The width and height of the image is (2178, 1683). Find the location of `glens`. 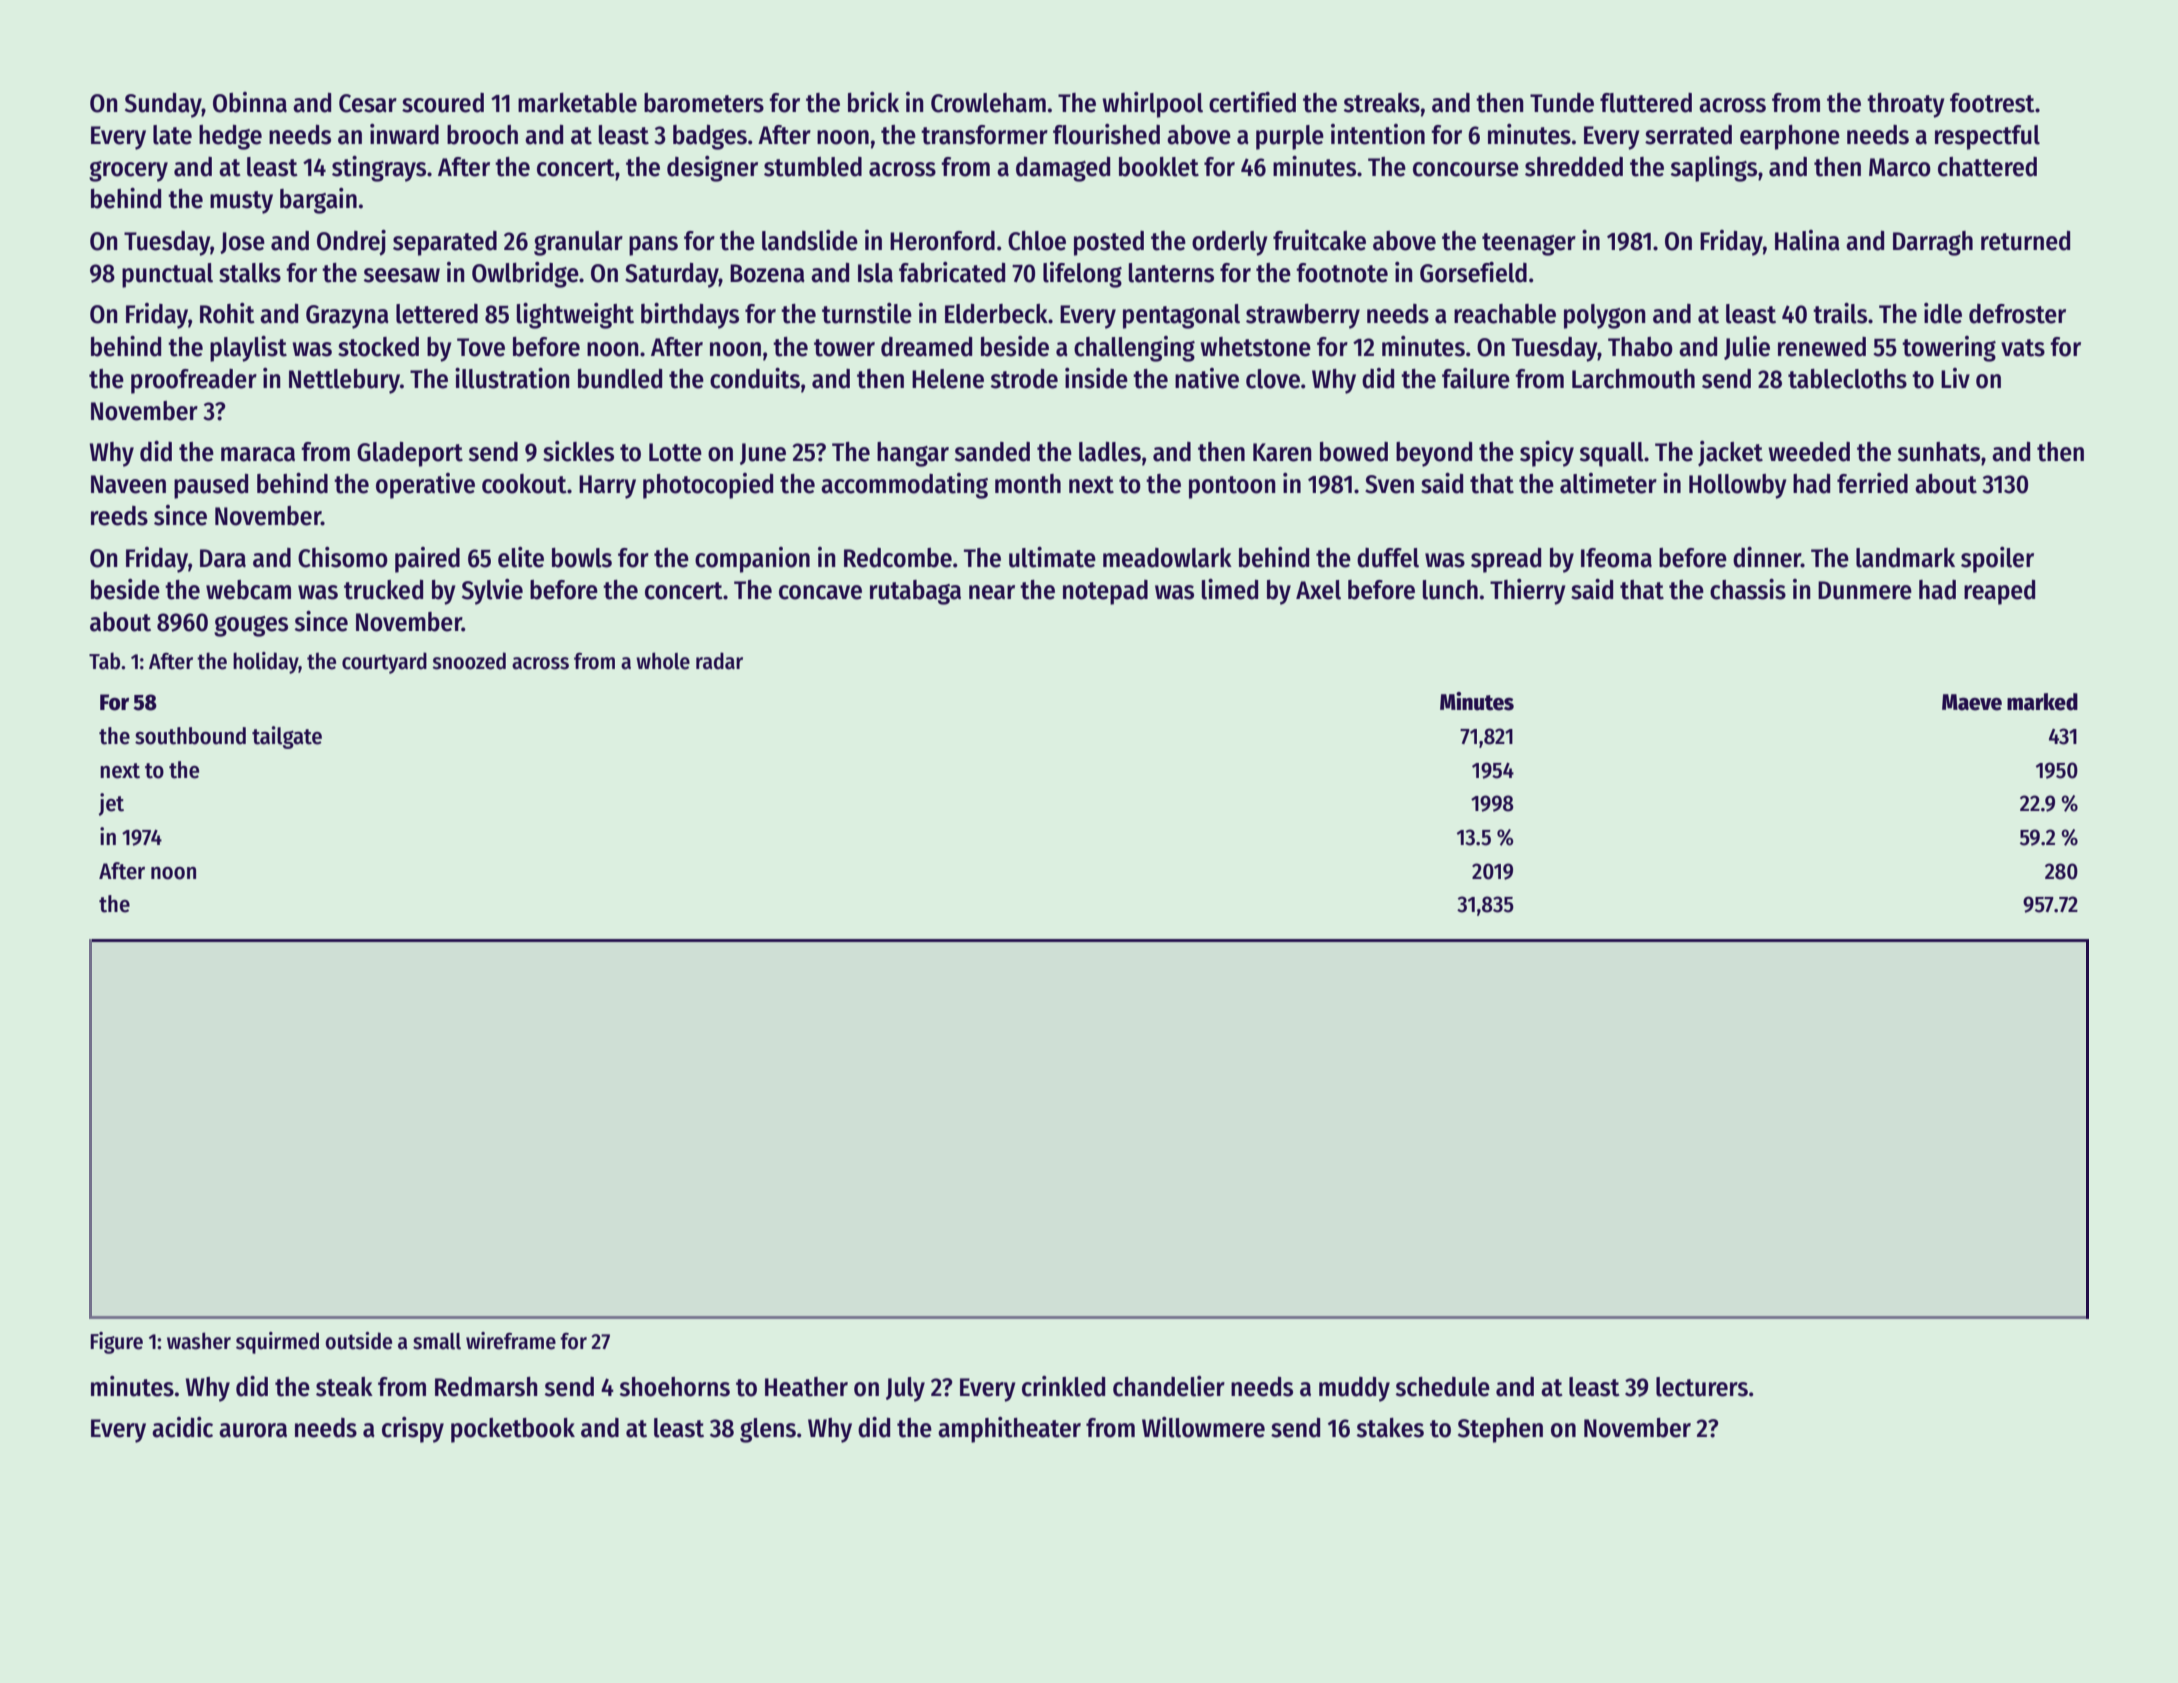

glens is located at coordinates (768, 1430).
